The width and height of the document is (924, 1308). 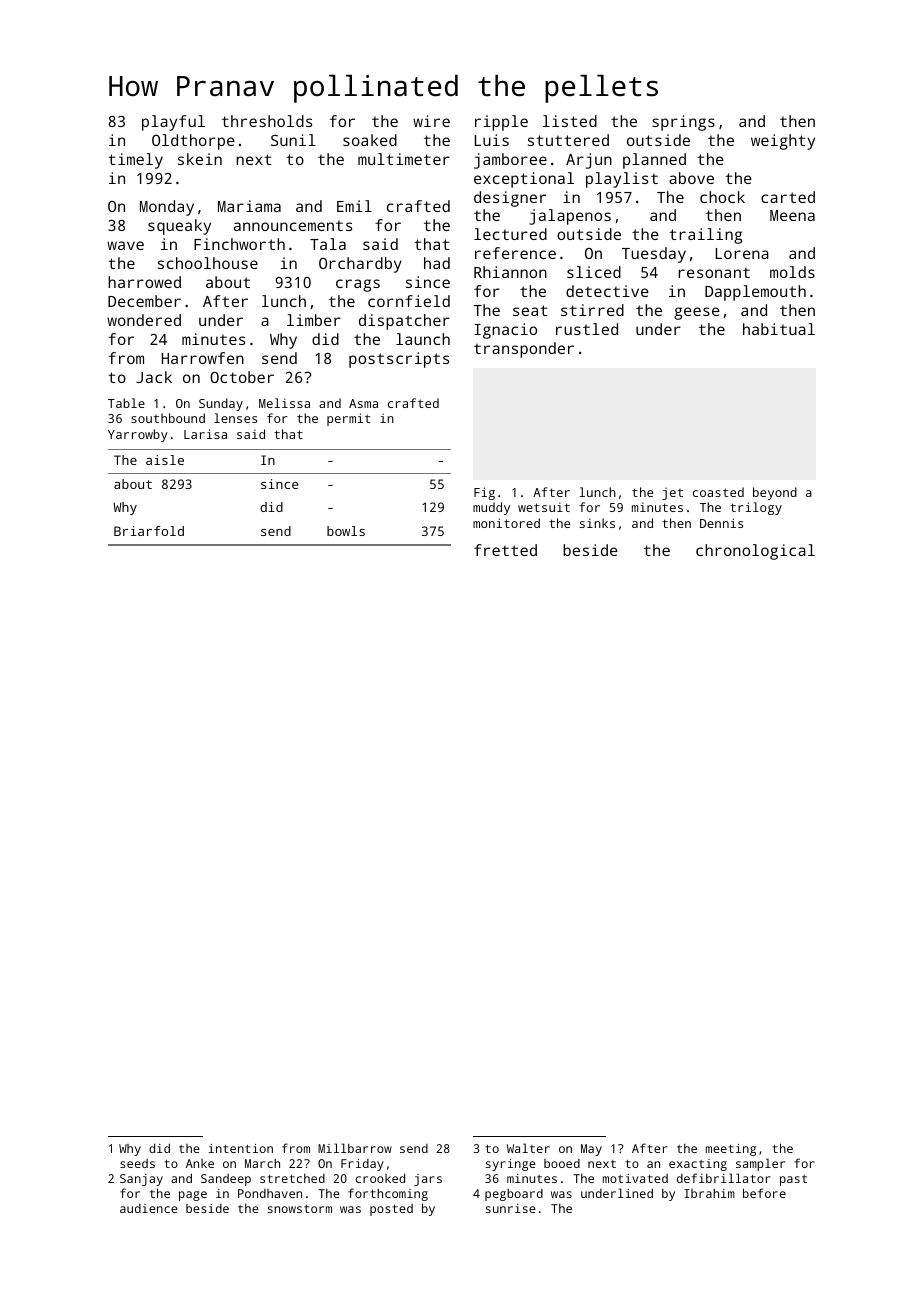 What do you see at coordinates (783, 142) in the document?
I see `weighty` at bounding box center [783, 142].
